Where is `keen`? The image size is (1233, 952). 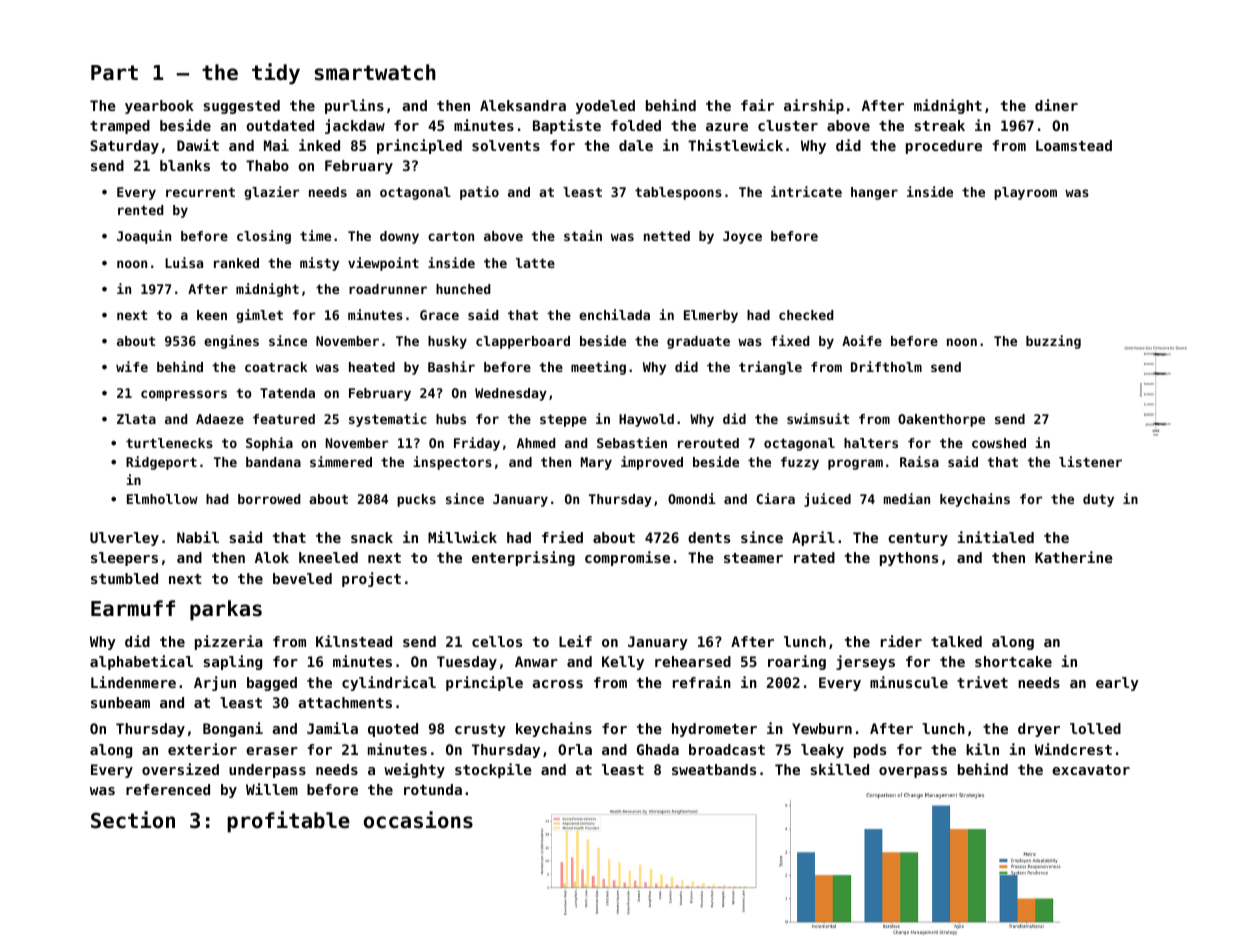
keen is located at coordinates (212, 315).
